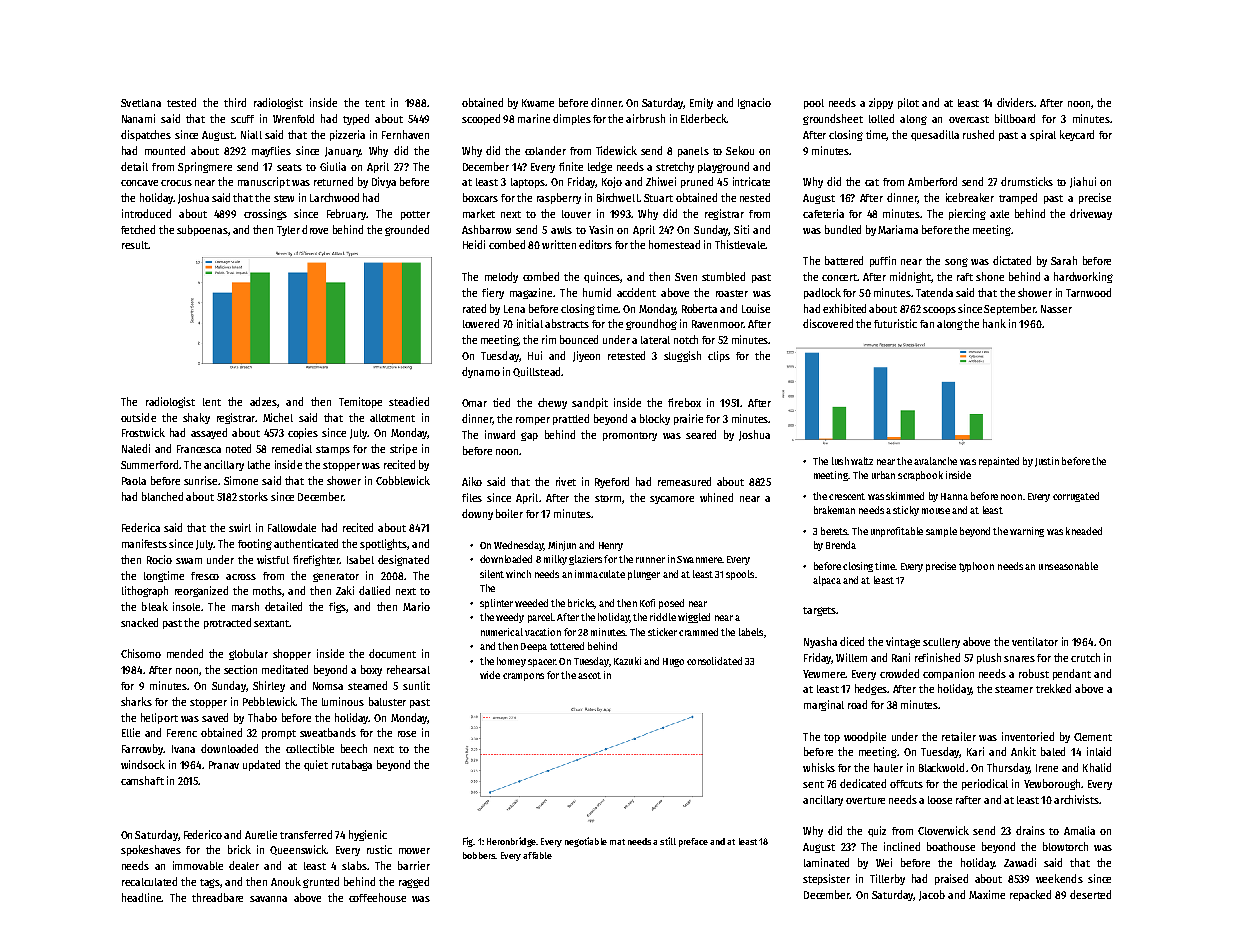 This page has height=952, width=1233. What do you see at coordinates (908, 103) in the page?
I see `pilot` at bounding box center [908, 103].
